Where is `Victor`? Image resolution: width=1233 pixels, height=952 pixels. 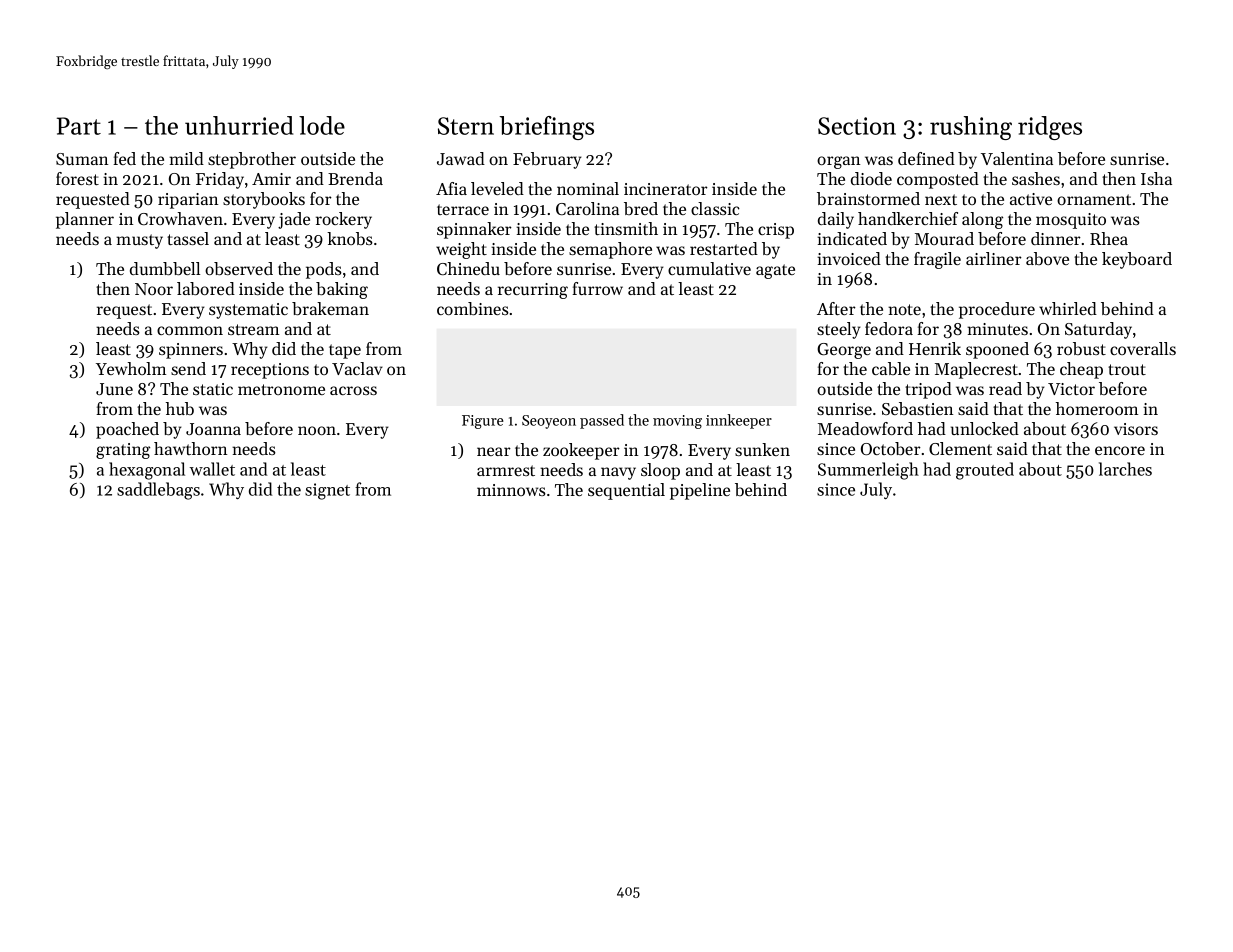
Victor is located at coordinates (1071, 389).
